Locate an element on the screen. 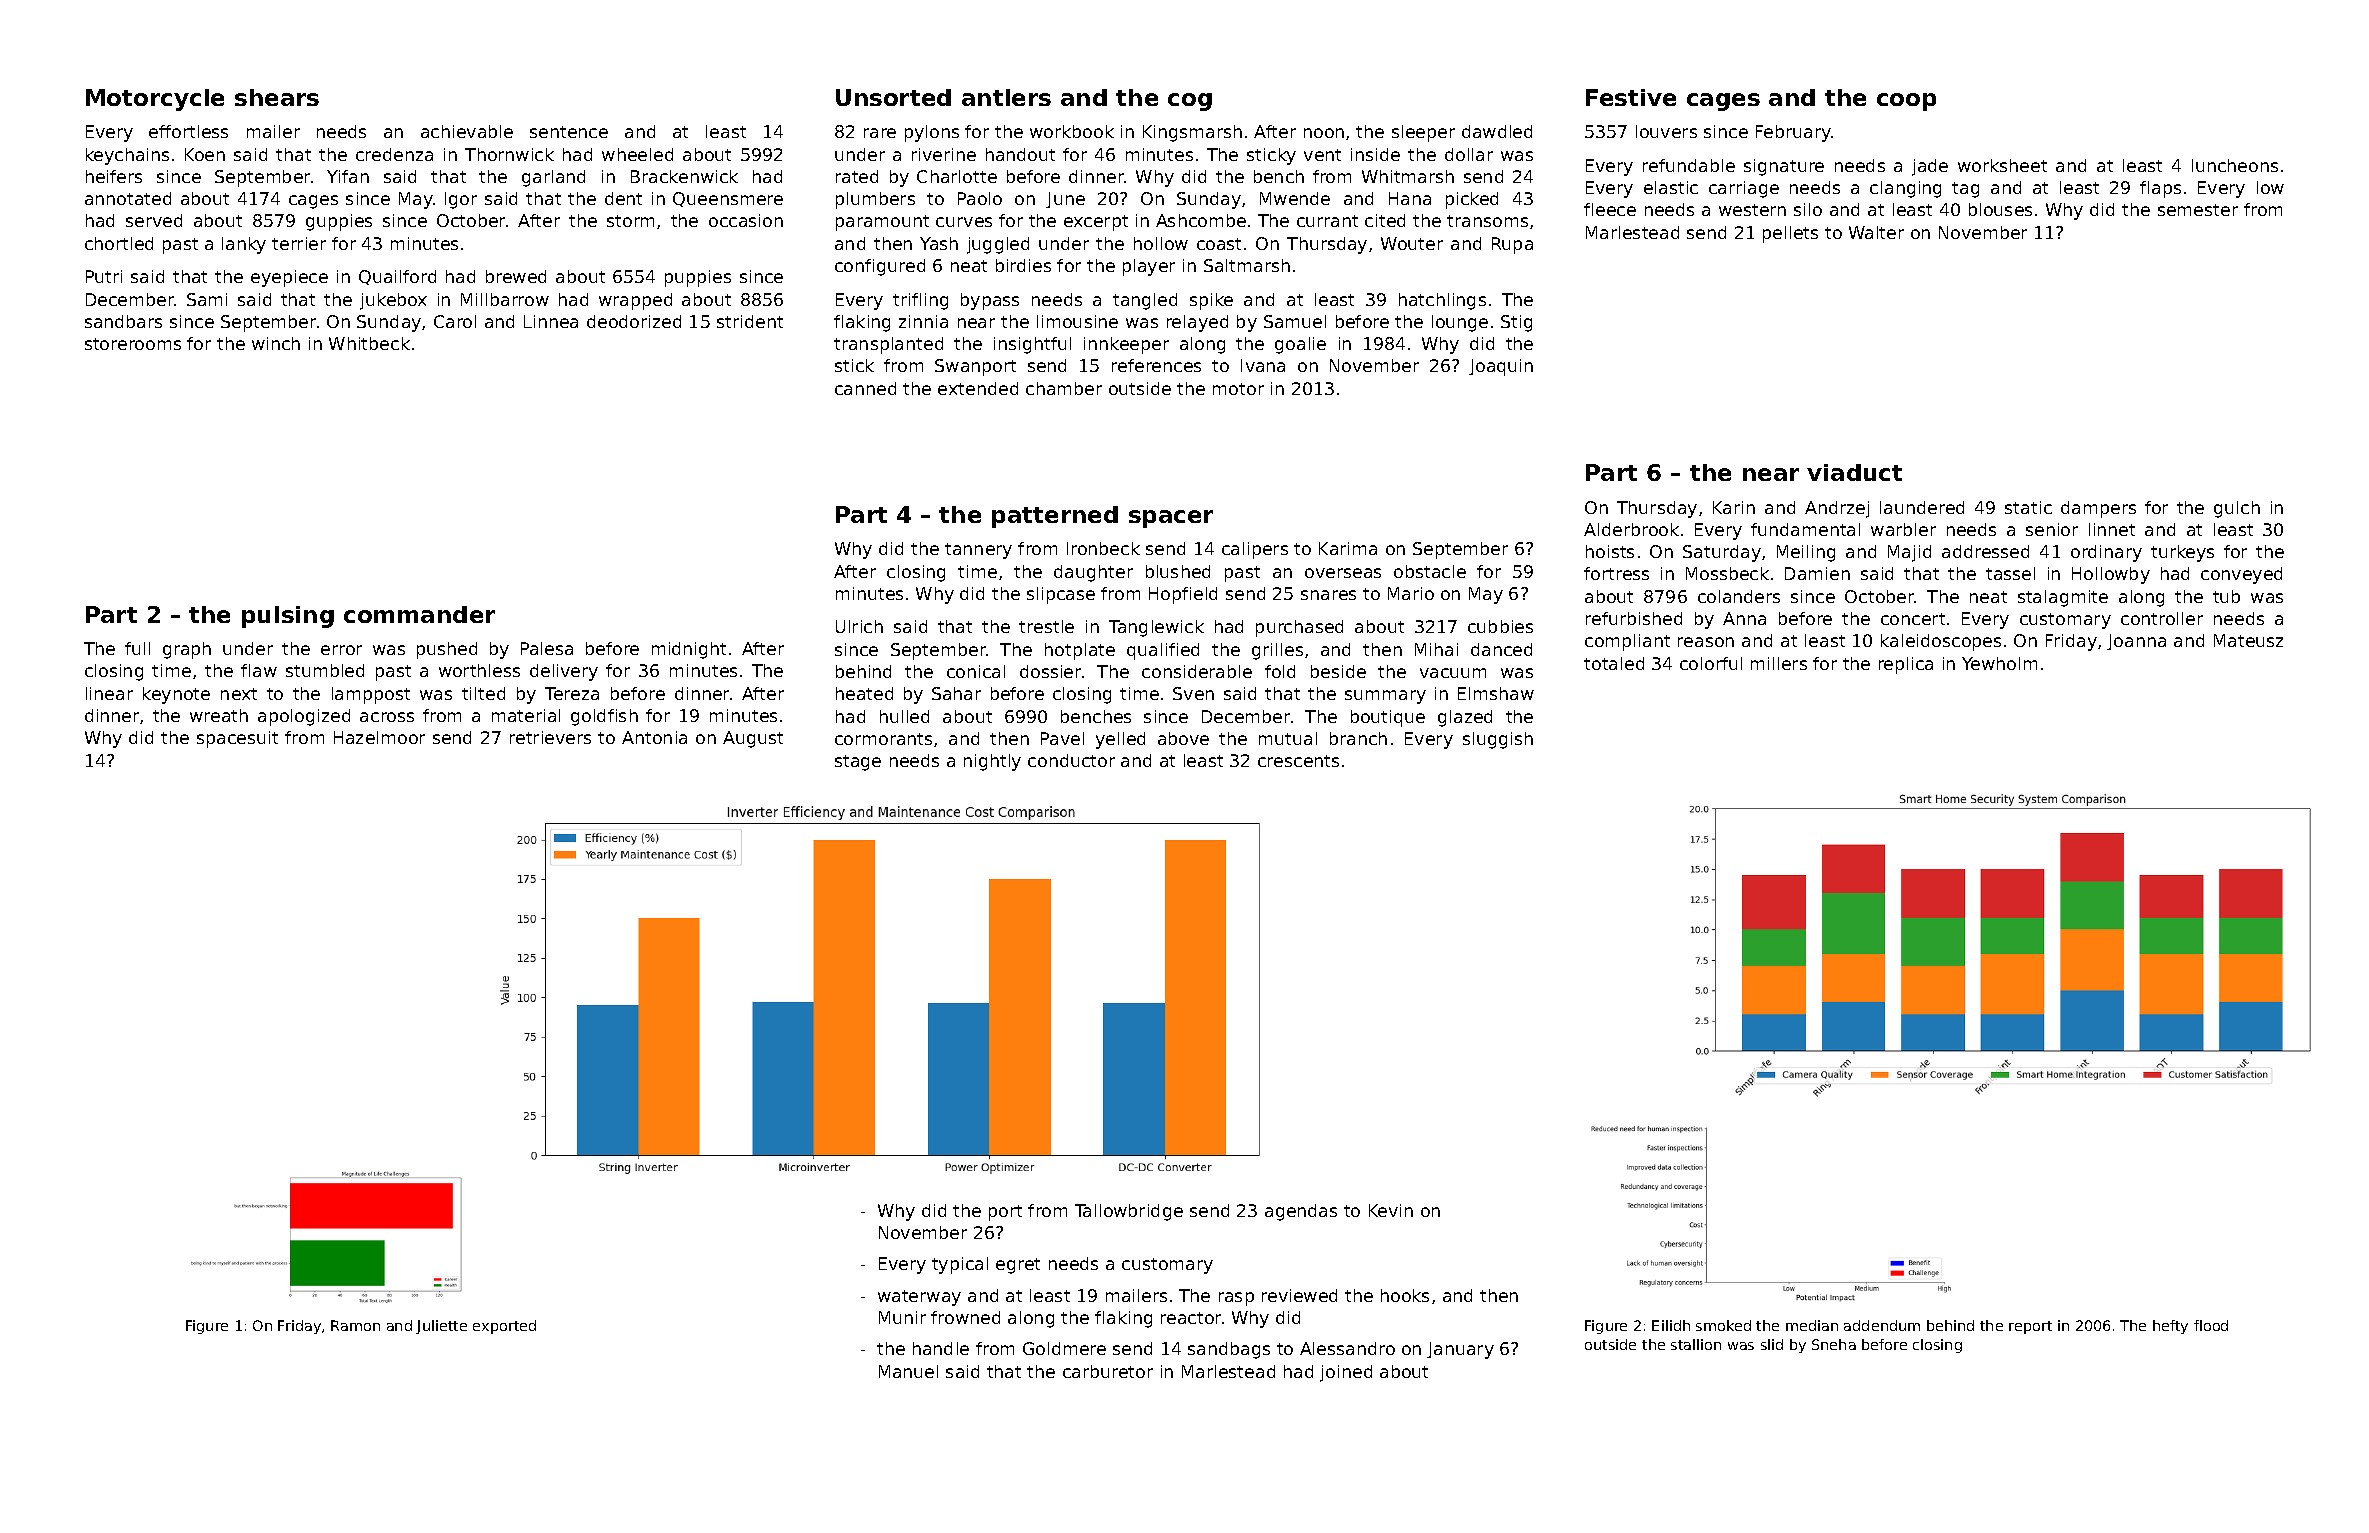 This screenshot has height=1533, width=2369. Tallowbridge is located at coordinates (1129, 1212).
